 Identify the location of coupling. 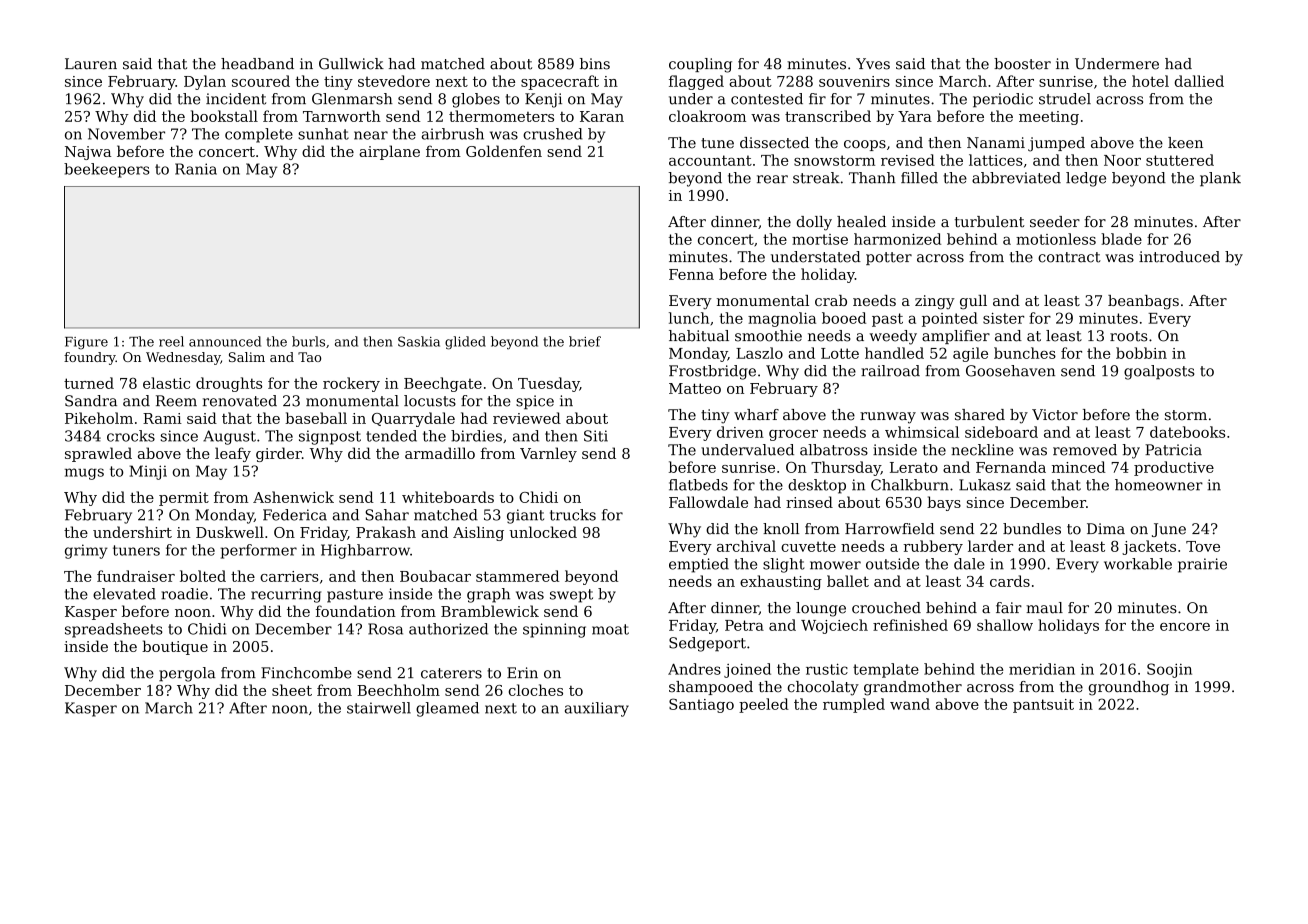
(700, 65).
